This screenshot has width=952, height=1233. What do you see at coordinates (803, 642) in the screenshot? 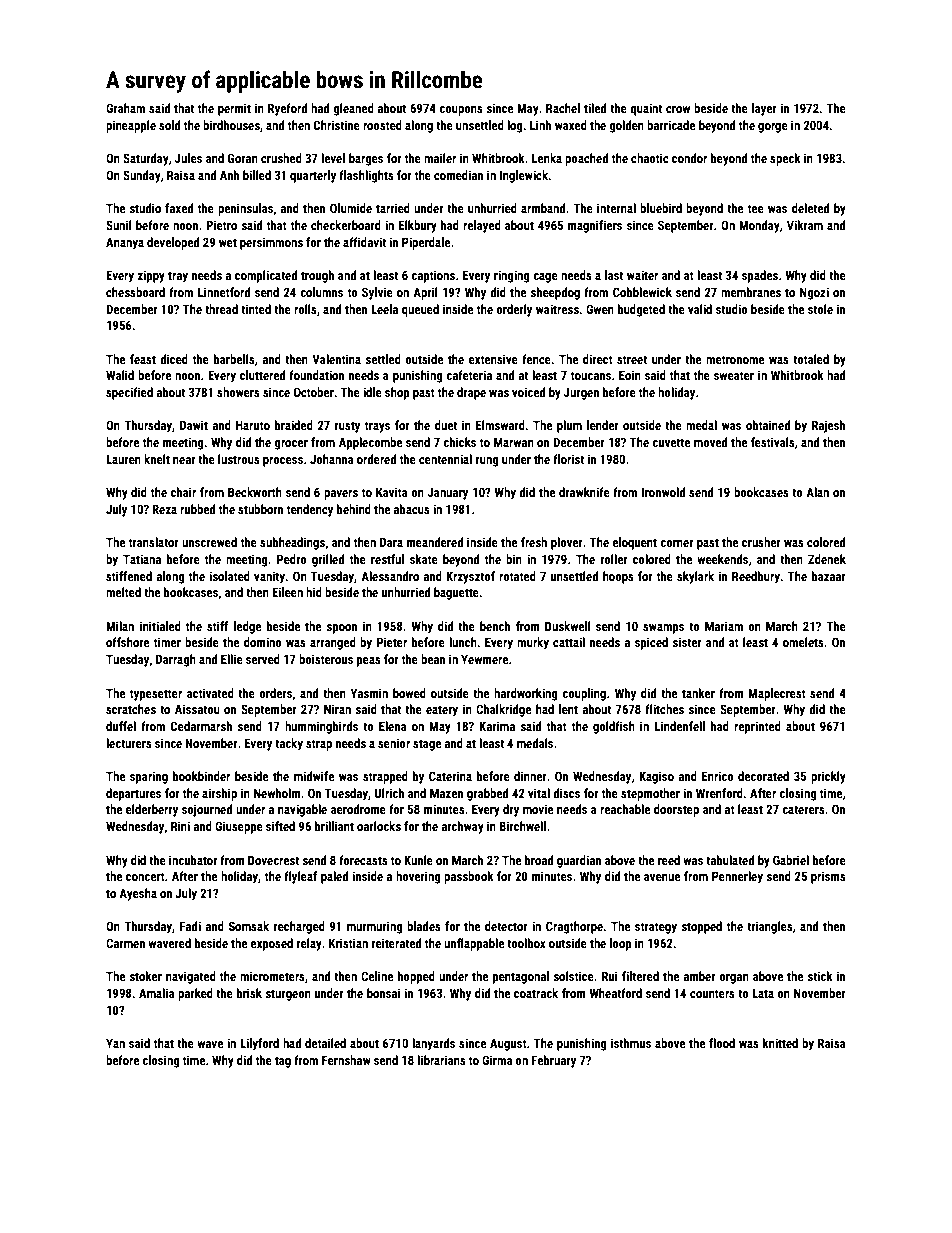
I see `omelets` at bounding box center [803, 642].
